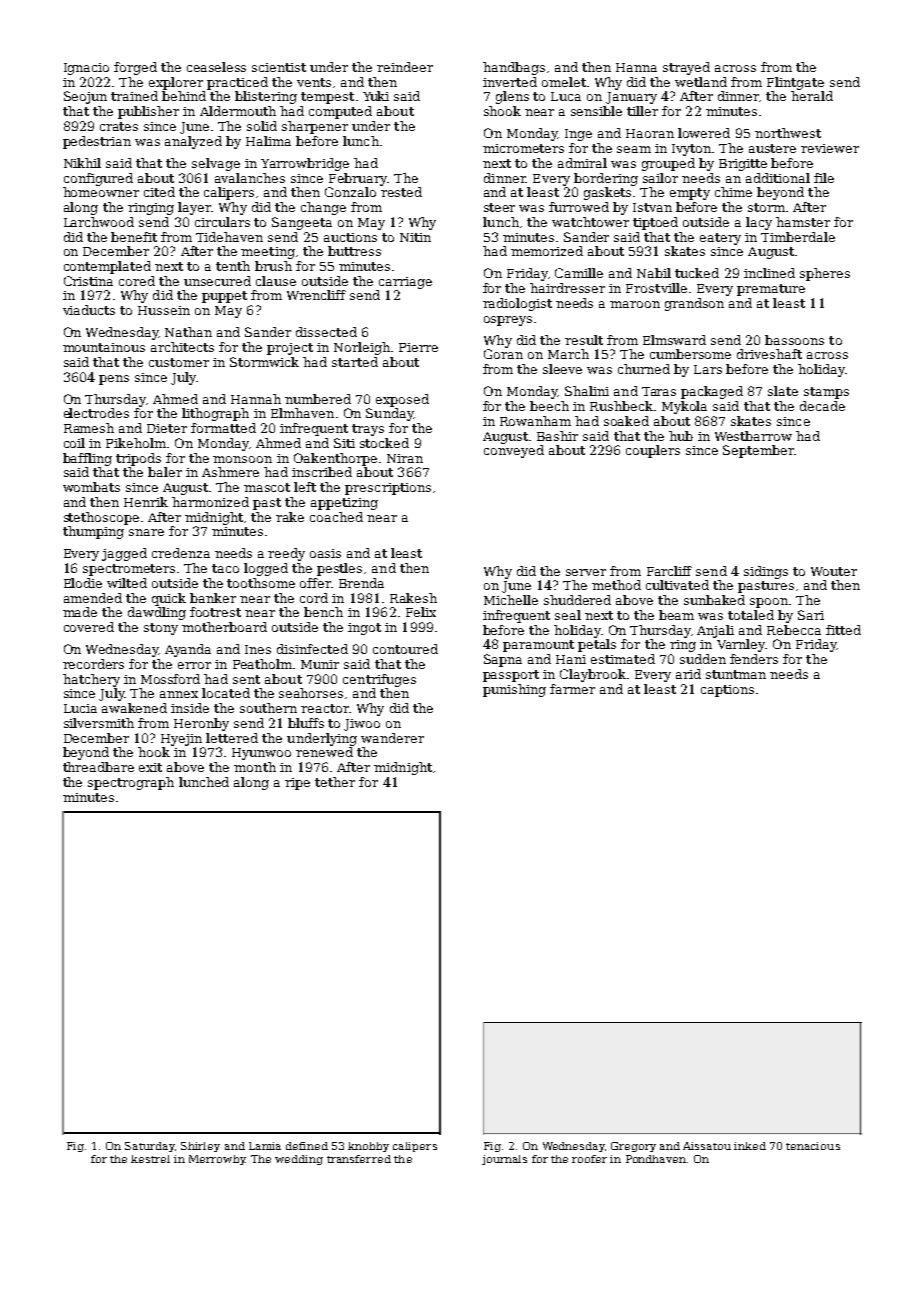 The height and width of the screenshot is (1308, 924). What do you see at coordinates (813, 1146) in the screenshot?
I see `tenacious` at bounding box center [813, 1146].
